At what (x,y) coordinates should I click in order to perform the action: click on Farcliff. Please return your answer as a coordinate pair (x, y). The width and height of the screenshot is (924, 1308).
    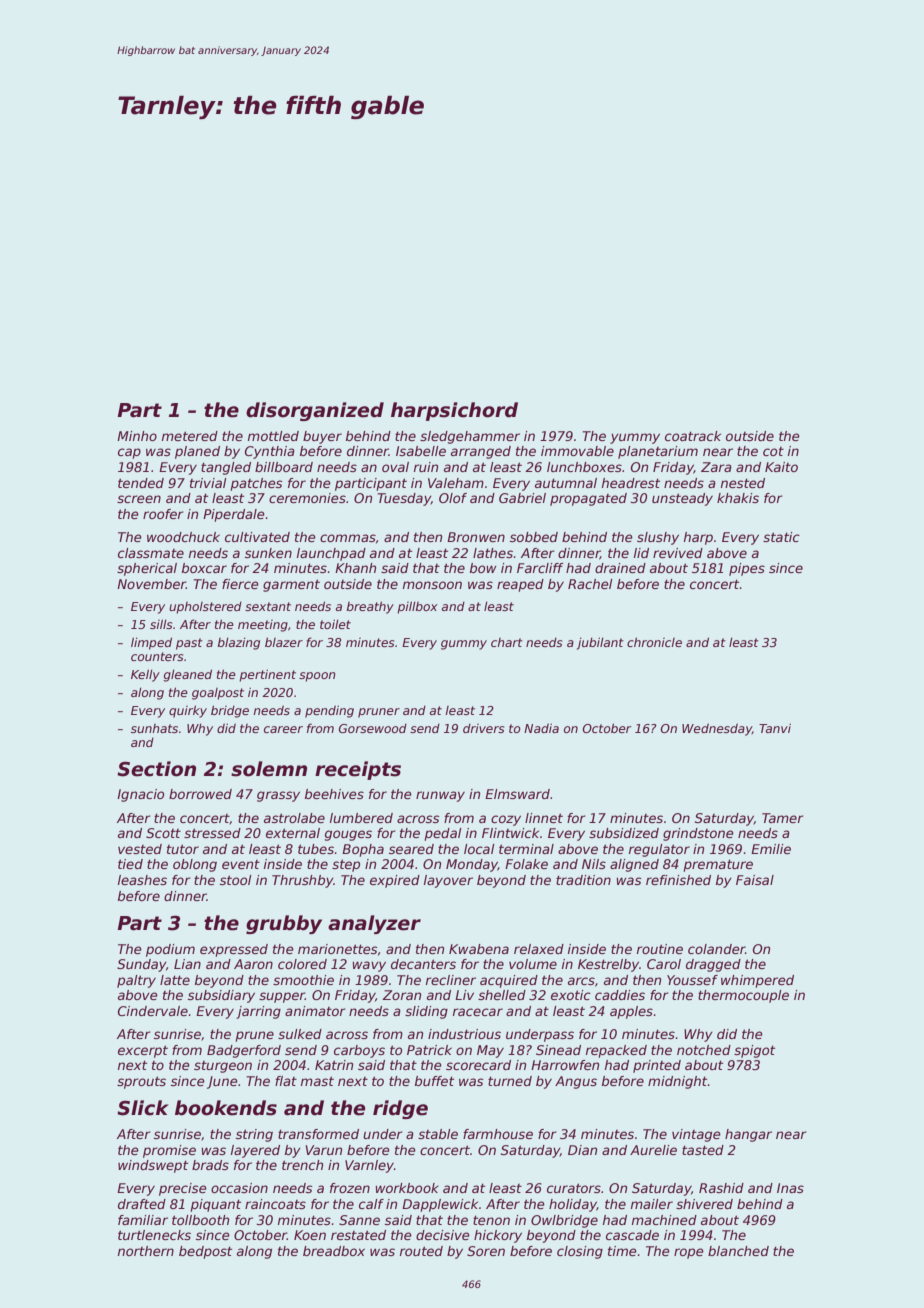
    Looking at the image, I should click on (540, 568).
